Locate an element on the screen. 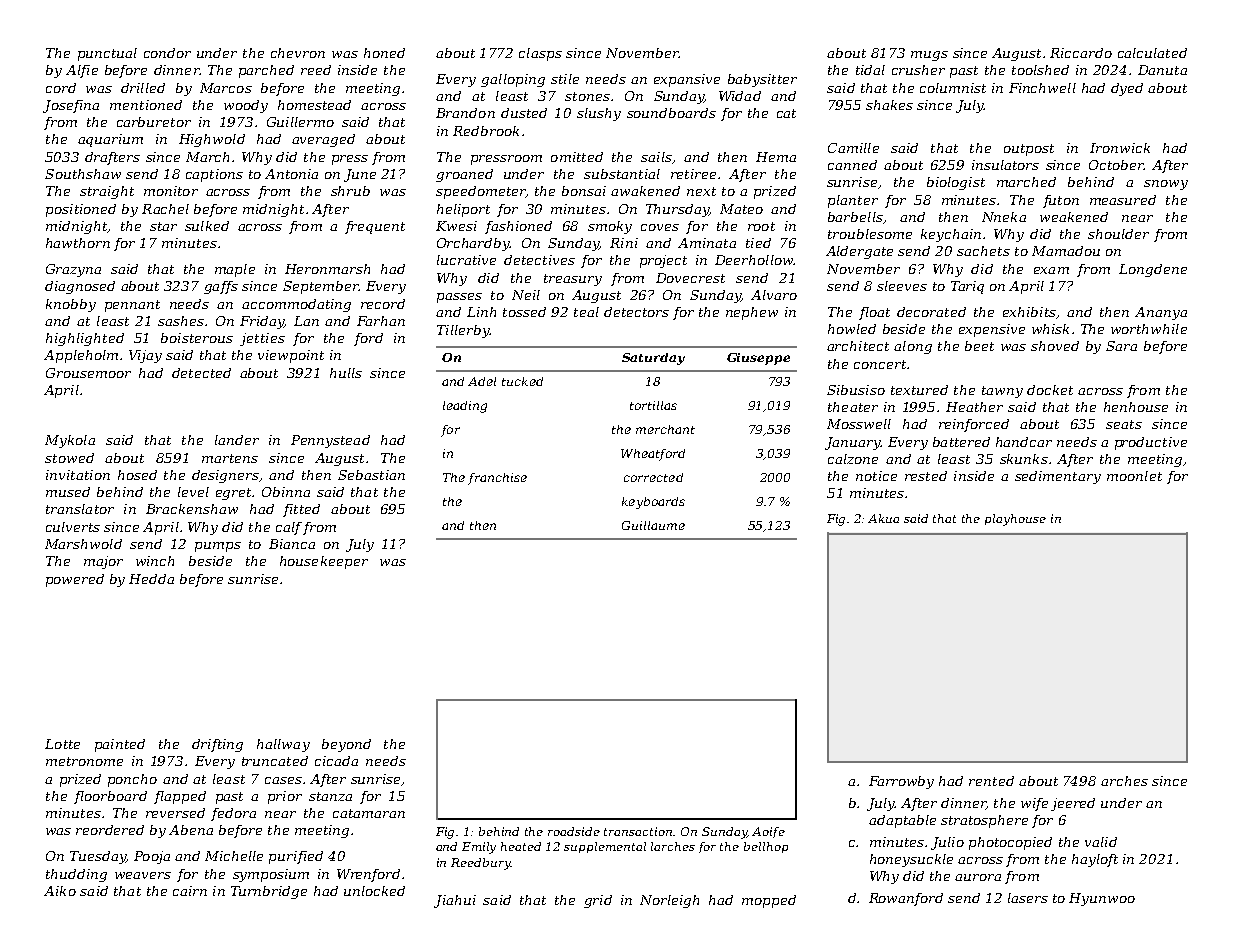 The height and width of the screenshot is (952, 1233). Riccardo is located at coordinates (1081, 53).
